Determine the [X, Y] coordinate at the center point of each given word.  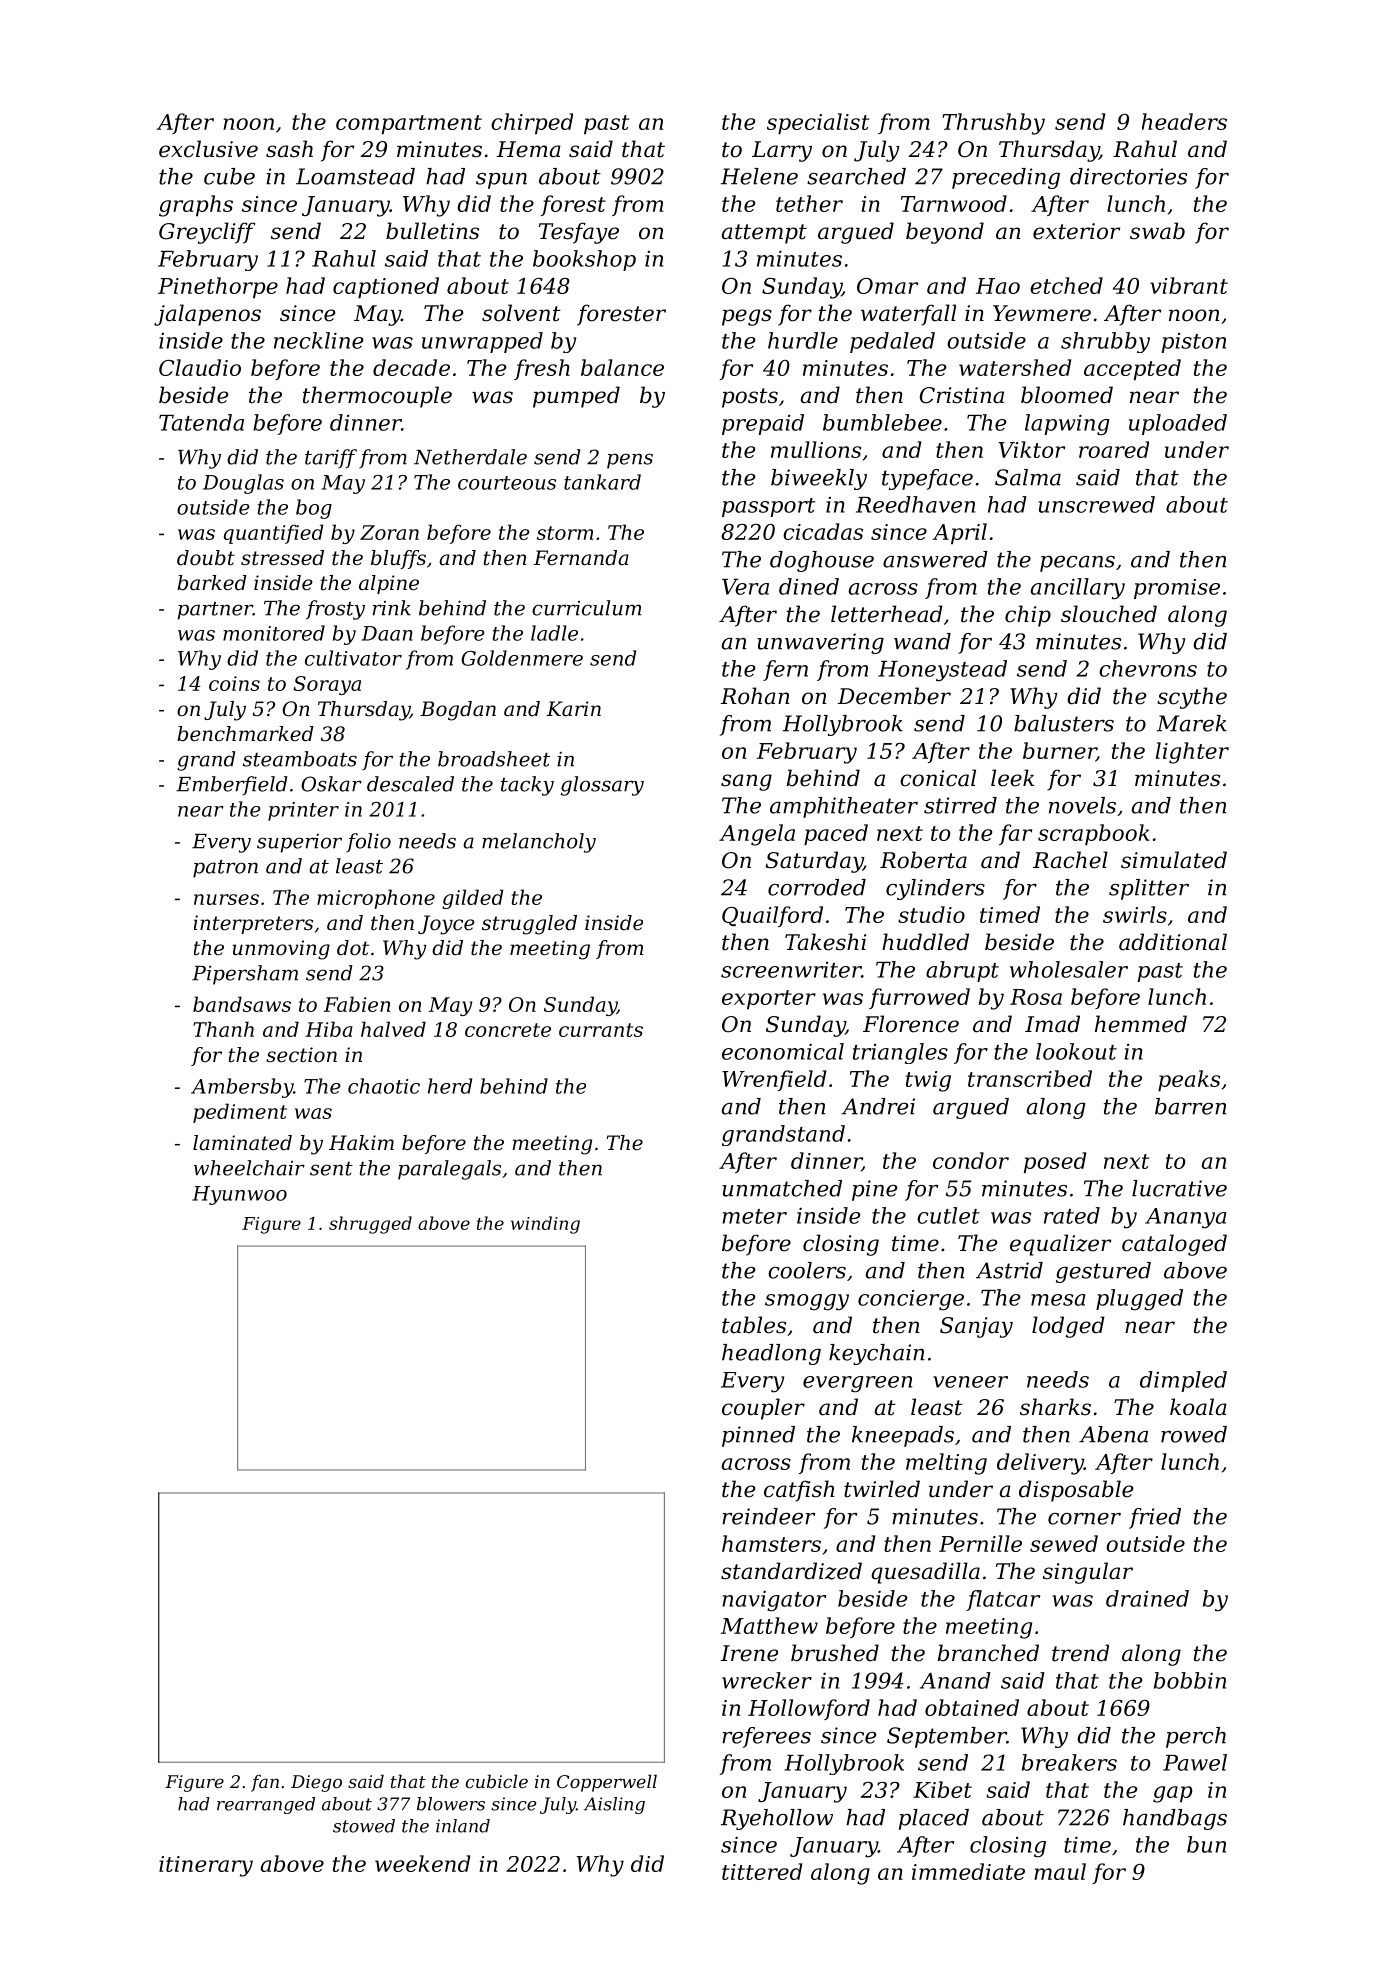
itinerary [206, 1866]
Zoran [389, 532]
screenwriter [791, 969]
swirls [1135, 914]
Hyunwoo [239, 1195]
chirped [532, 123]
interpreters [253, 924]
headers [1184, 121]
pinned [758, 1436]
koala [1198, 1407]
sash [289, 149]
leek [1012, 778]
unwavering [820, 643]
